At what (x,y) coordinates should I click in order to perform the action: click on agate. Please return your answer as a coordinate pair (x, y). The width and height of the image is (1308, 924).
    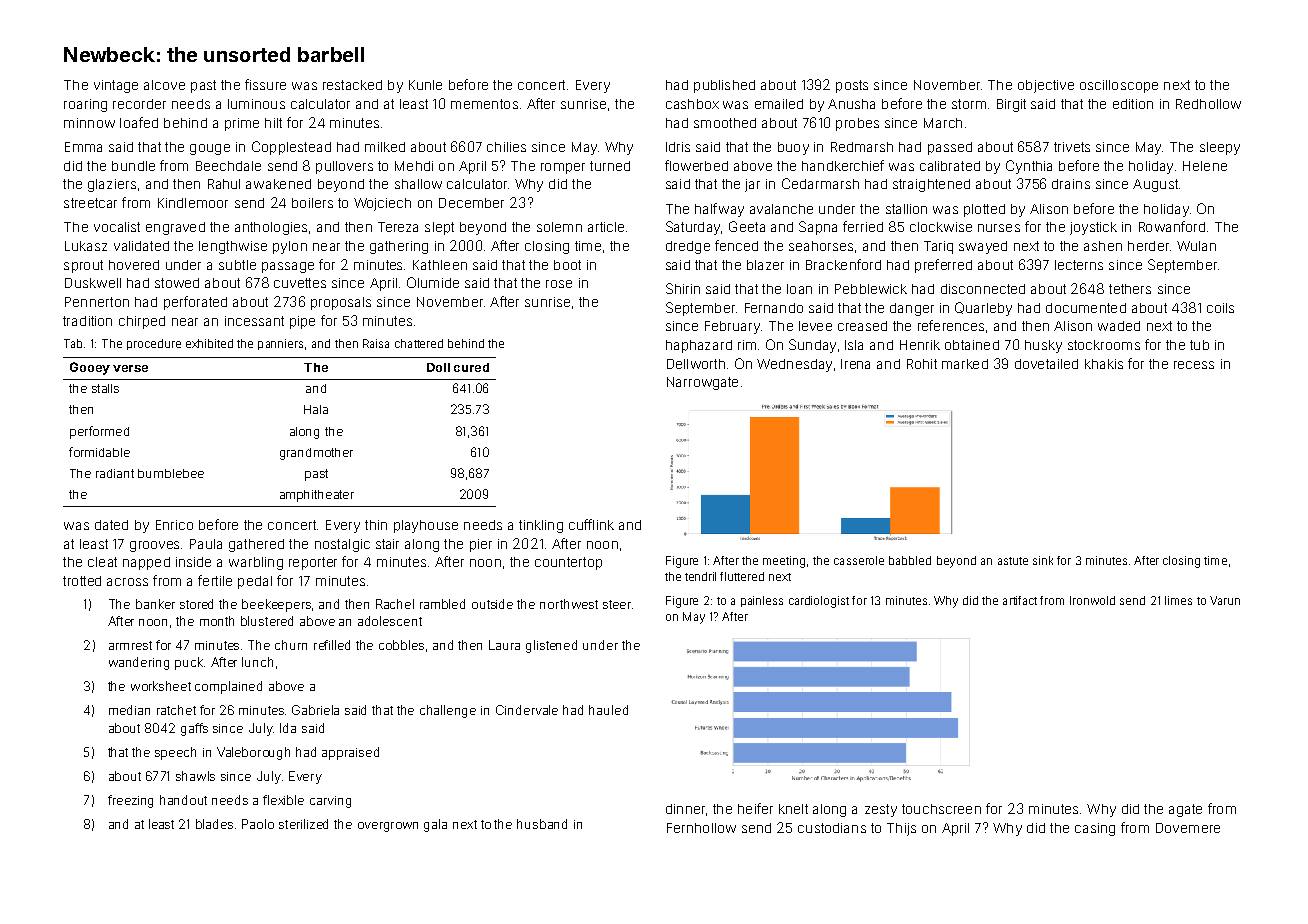
    Looking at the image, I should click on (1185, 810).
